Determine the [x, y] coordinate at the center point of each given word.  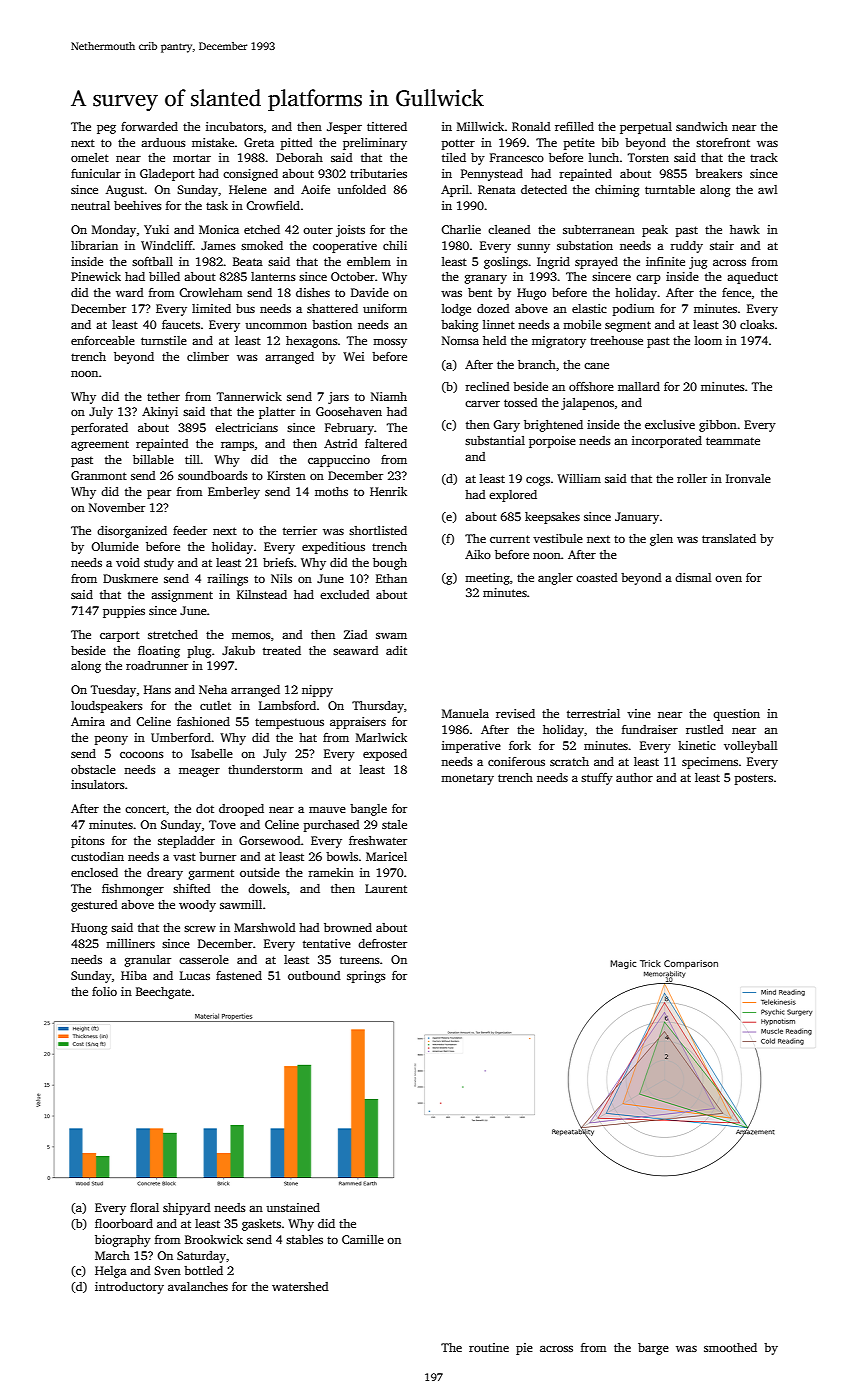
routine [489, 1347]
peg [106, 129]
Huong [89, 929]
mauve [327, 810]
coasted [597, 577]
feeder [190, 530]
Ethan [391, 578]
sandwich [702, 126]
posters [754, 779]
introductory [129, 1288]
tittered [387, 126]
